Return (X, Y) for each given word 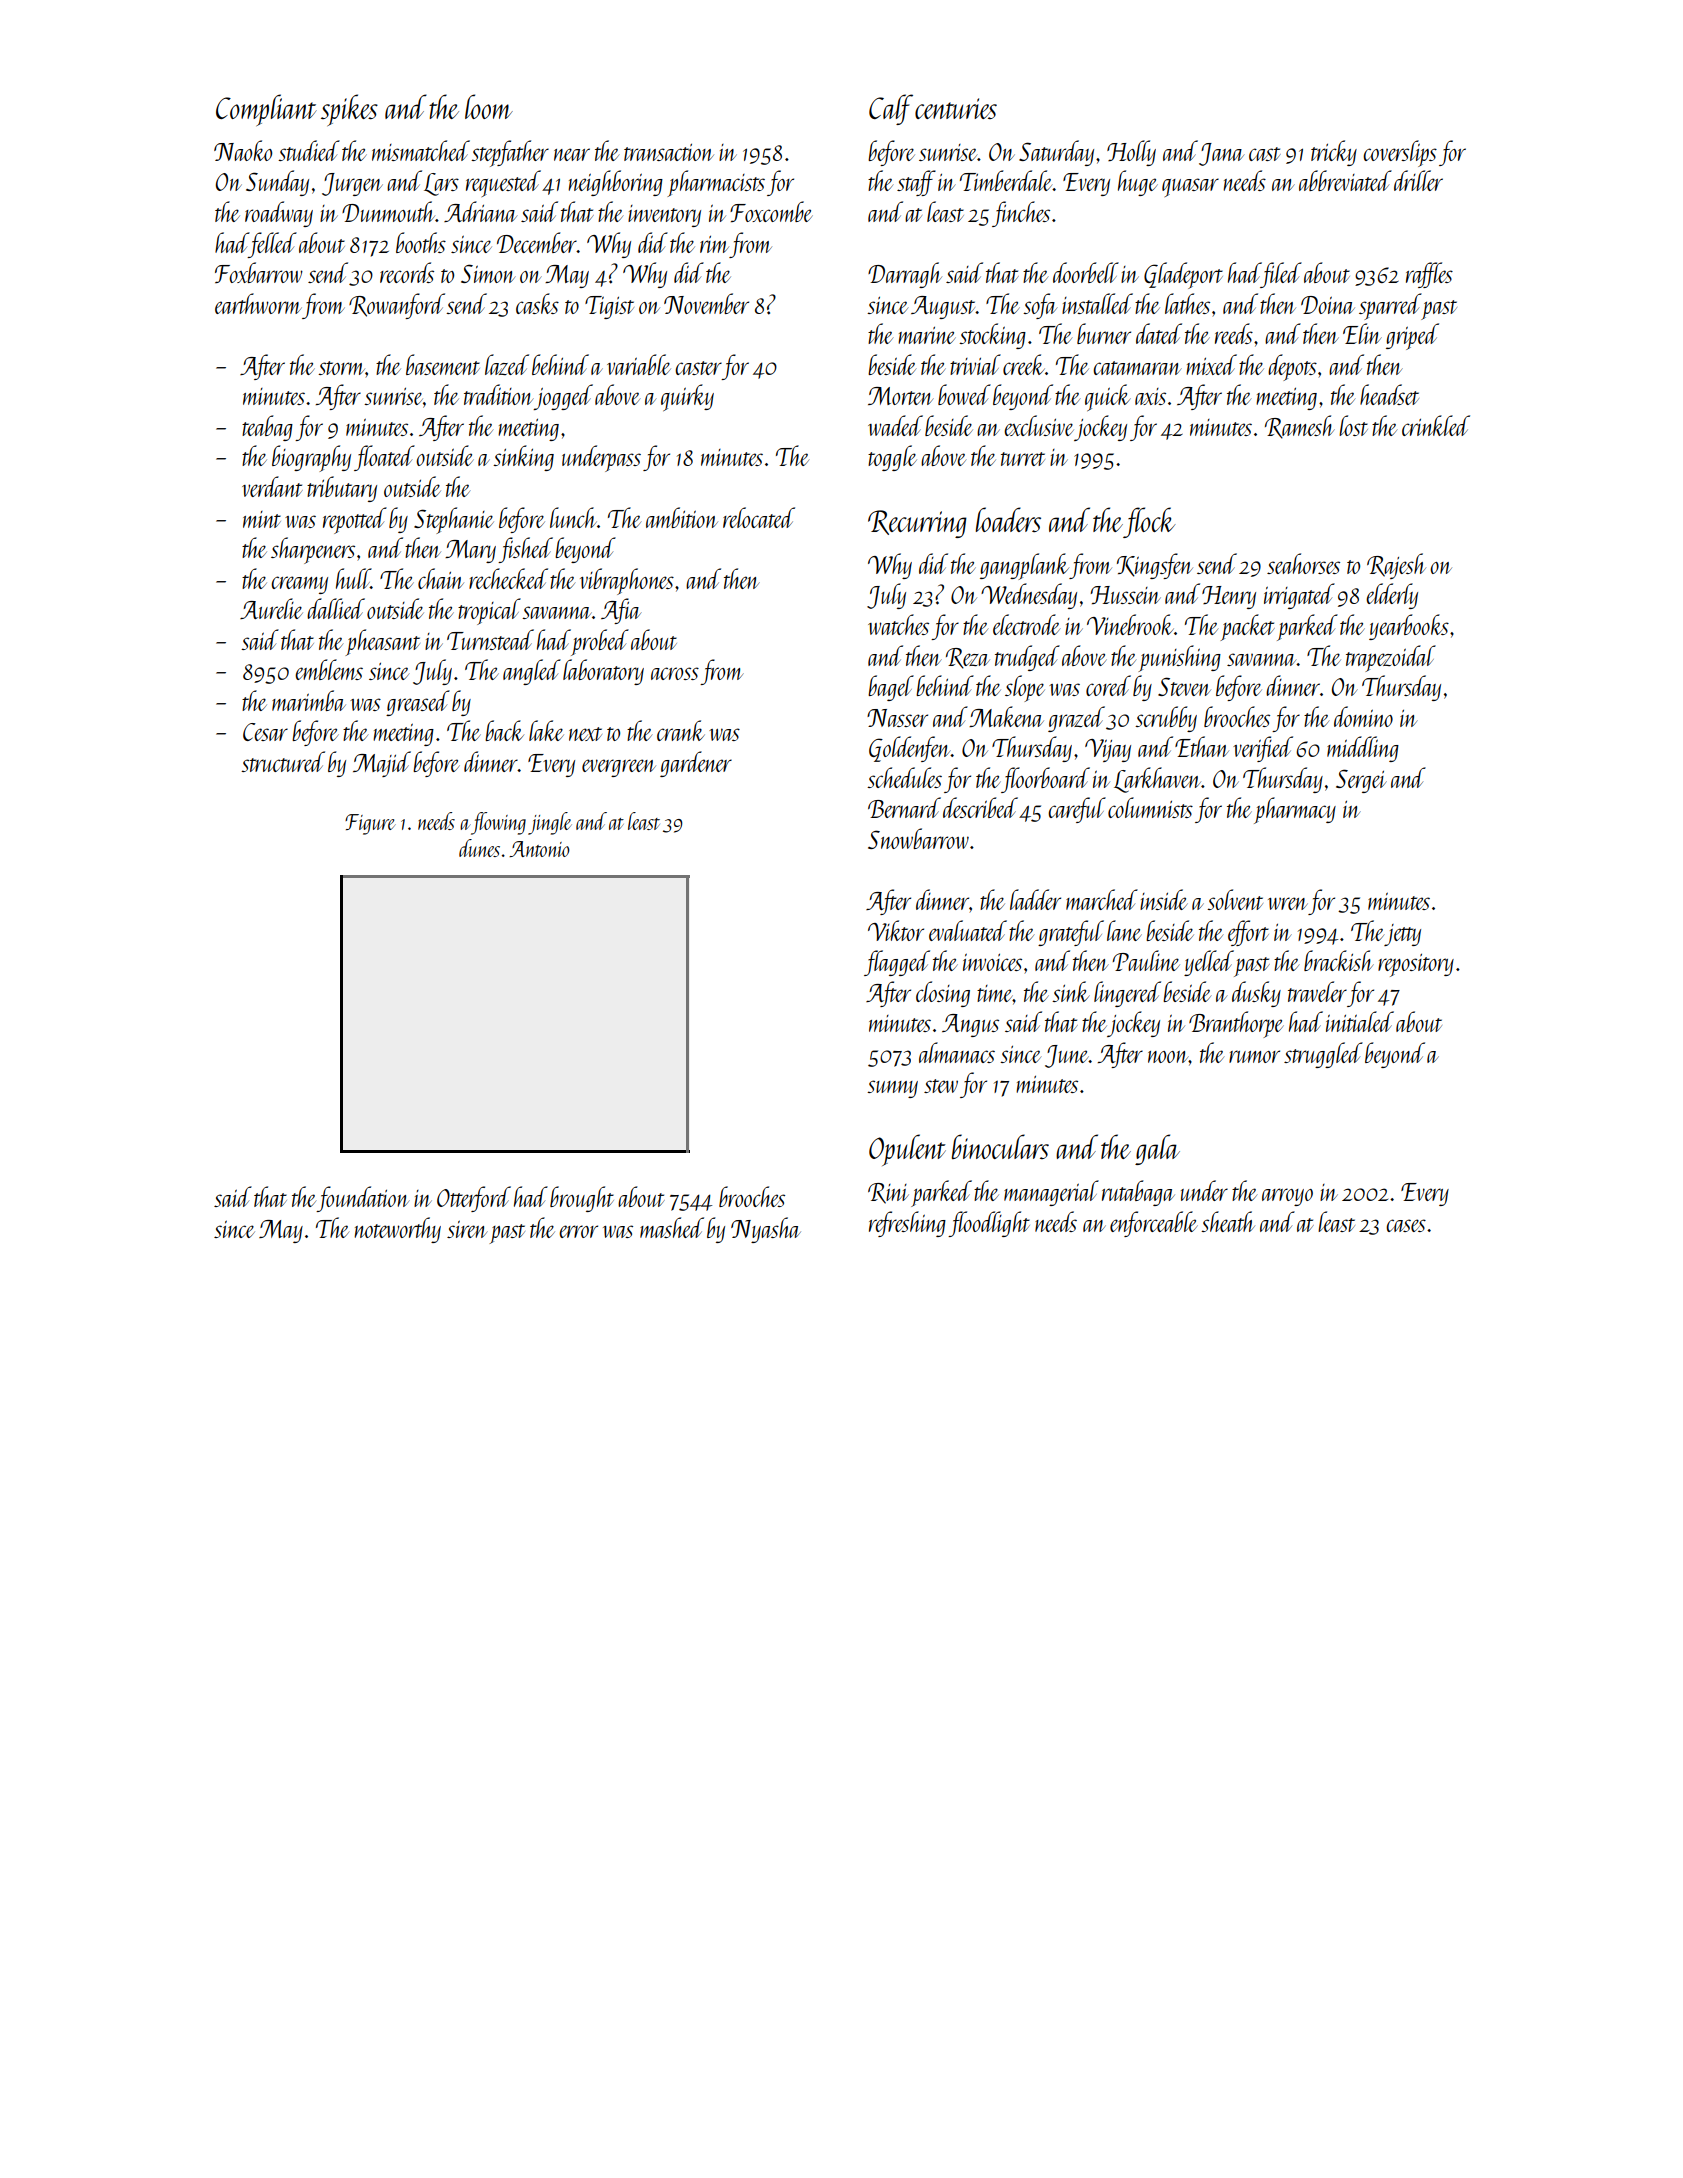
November (706, 303)
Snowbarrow (918, 838)
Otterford (474, 1199)
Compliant (266, 110)
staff (916, 183)
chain (441, 578)
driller (1418, 180)
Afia (621, 611)
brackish (1339, 960)
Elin (1362, 333)
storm (341, 368)
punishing (1179, 658)
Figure (370, 824)
